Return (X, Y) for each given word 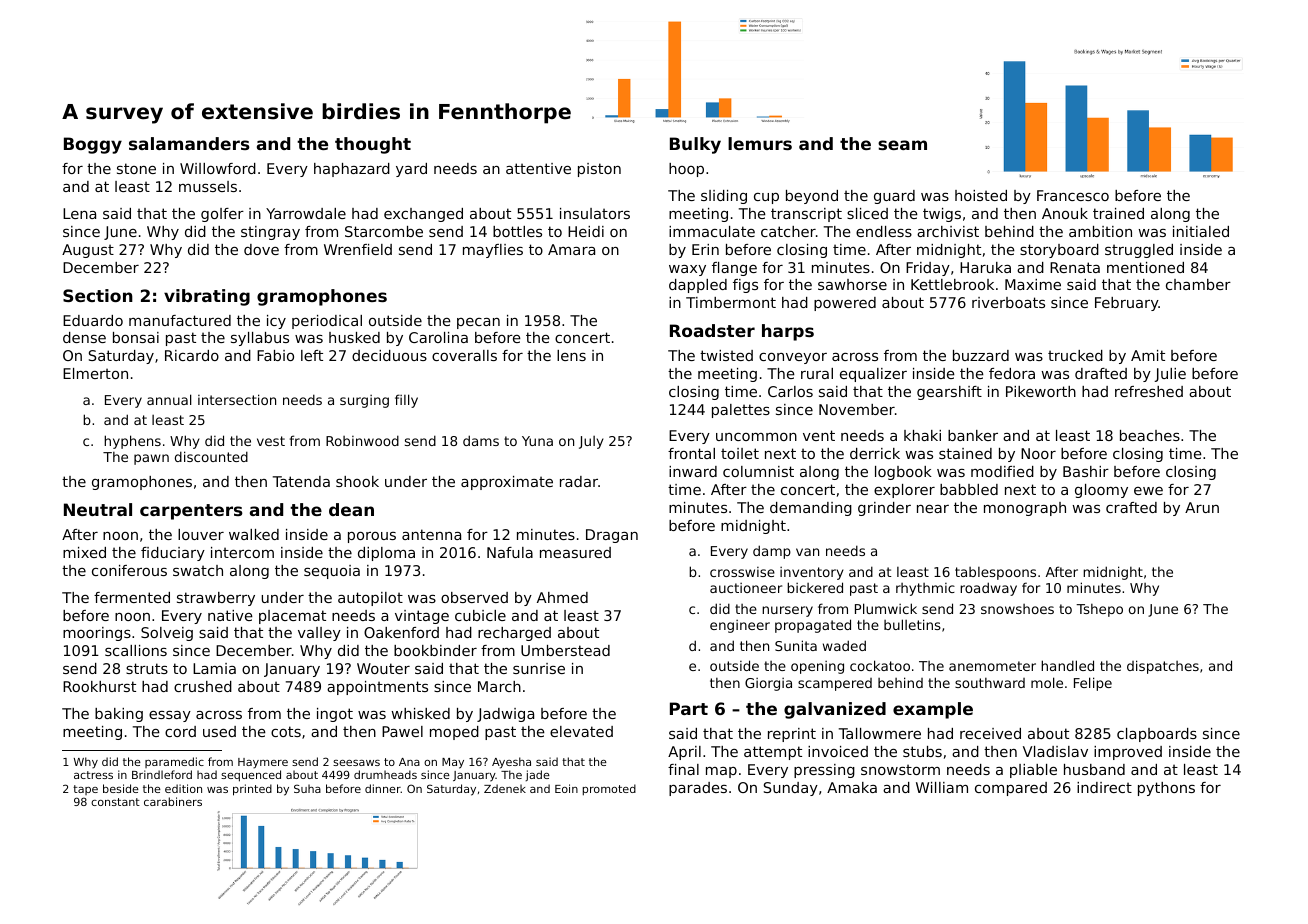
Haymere (263, 763)
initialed (1201, 231)
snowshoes (1017, 609)
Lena (79, 213)
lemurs (760, 143)
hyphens (132, 442)
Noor (1038, 453)
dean (351, 509)
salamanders (189, 143)
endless (884, 231)
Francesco (1073, 195)
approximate (507, 483)
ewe (1148, 491)
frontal (691, 453)
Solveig (167, 634)
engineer (740, 626)
